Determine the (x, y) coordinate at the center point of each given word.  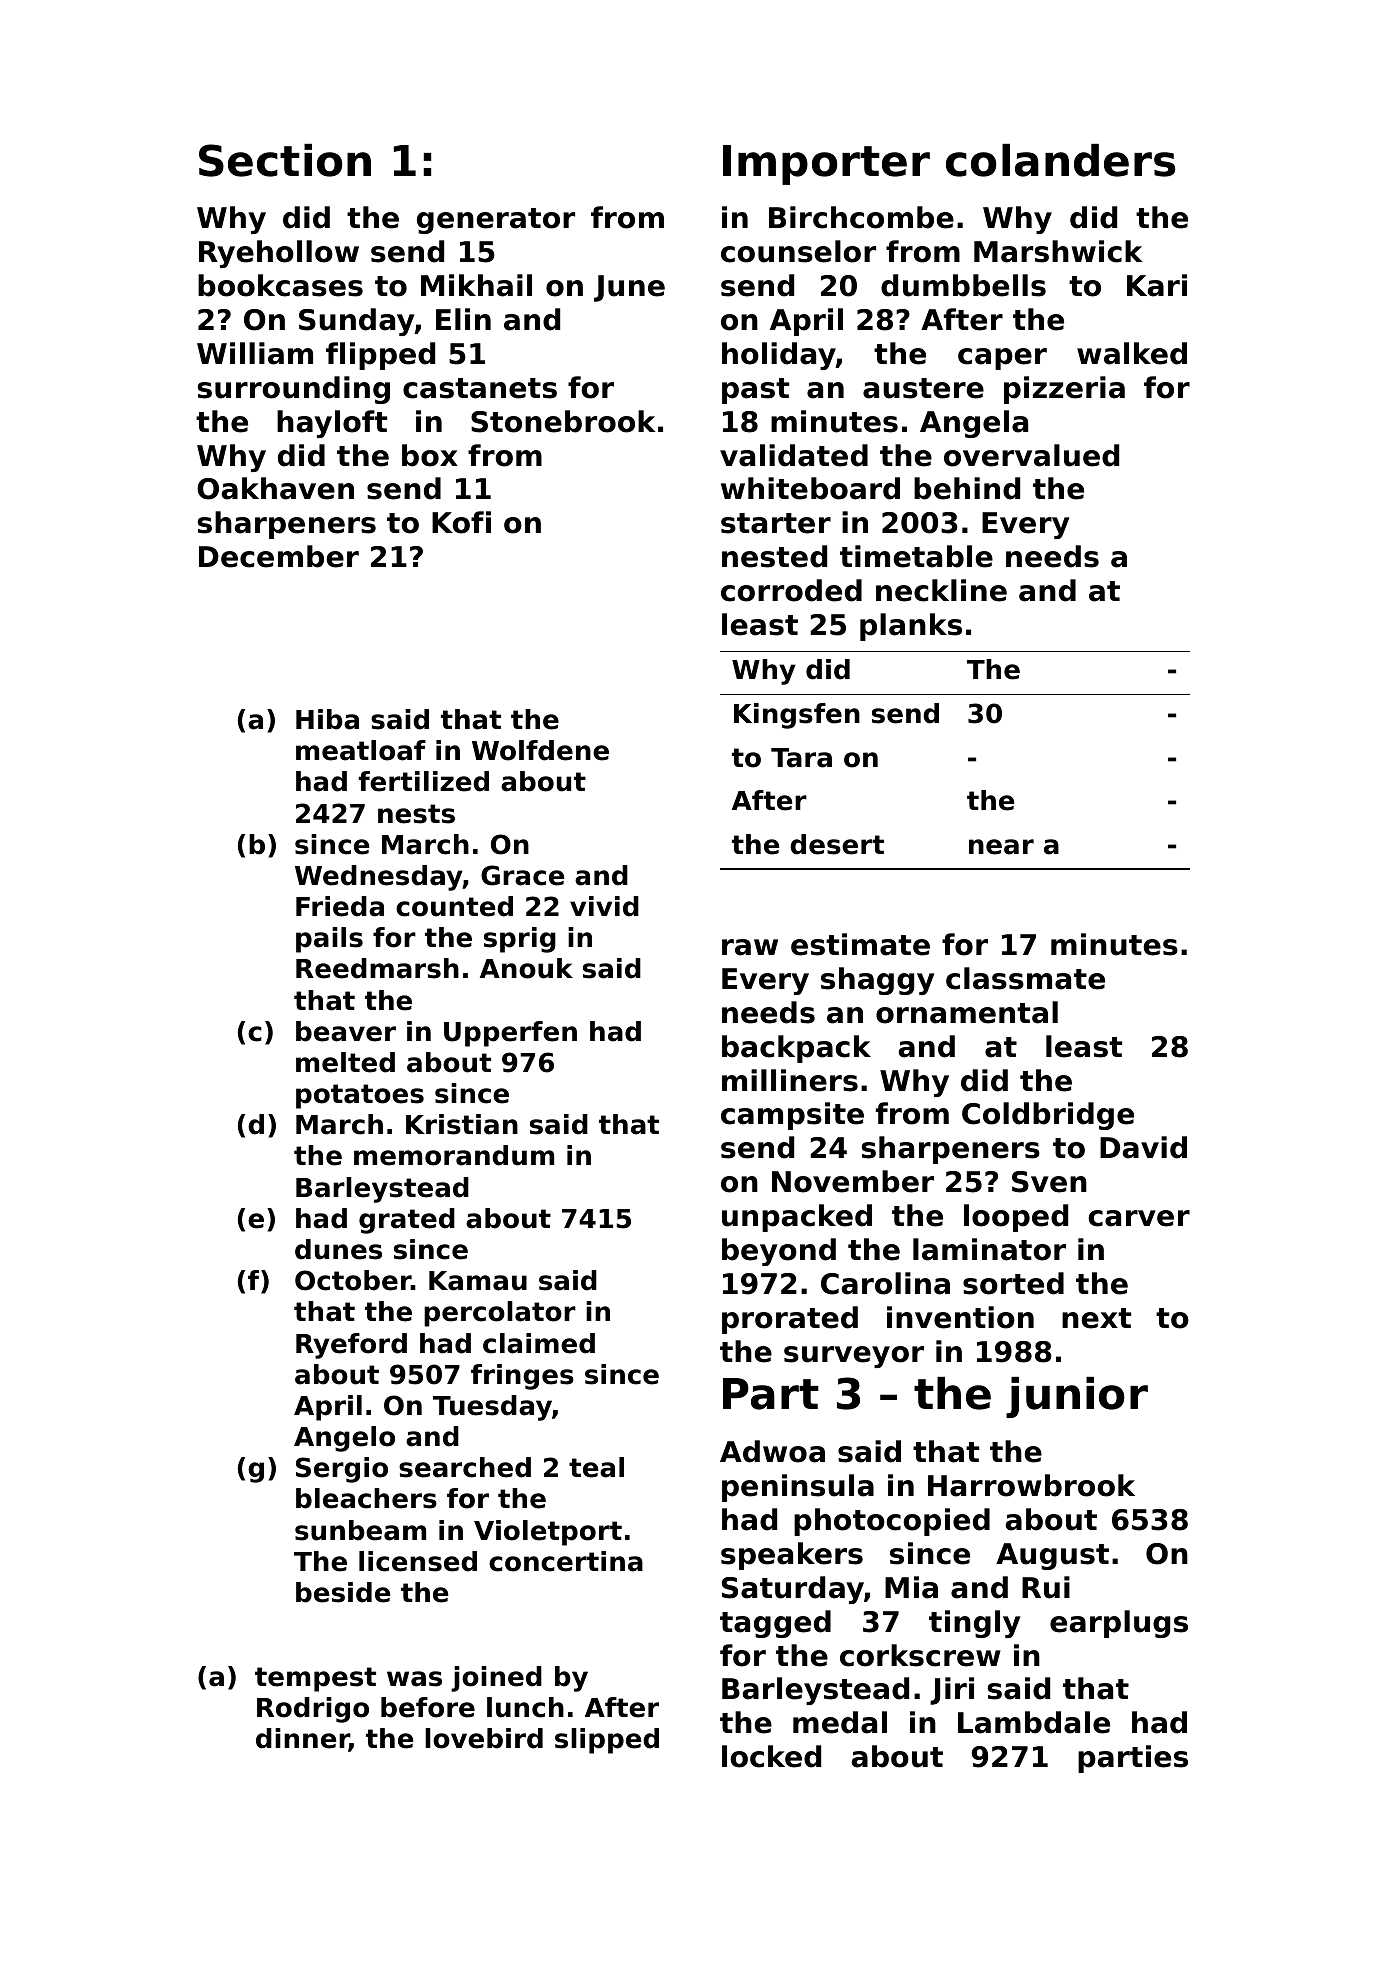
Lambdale (1034, 1722)
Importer (826, 165)
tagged (775, 1624)
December (279, 556)
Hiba (327, 719)
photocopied (892, 1522)
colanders (1060, 160)
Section (285, 160)
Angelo (344, 1439)
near (1001, 847)
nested (774, 556)
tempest (315, 1679)
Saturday (793, 1590)
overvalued (1031, 455)
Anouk (526, 968)
